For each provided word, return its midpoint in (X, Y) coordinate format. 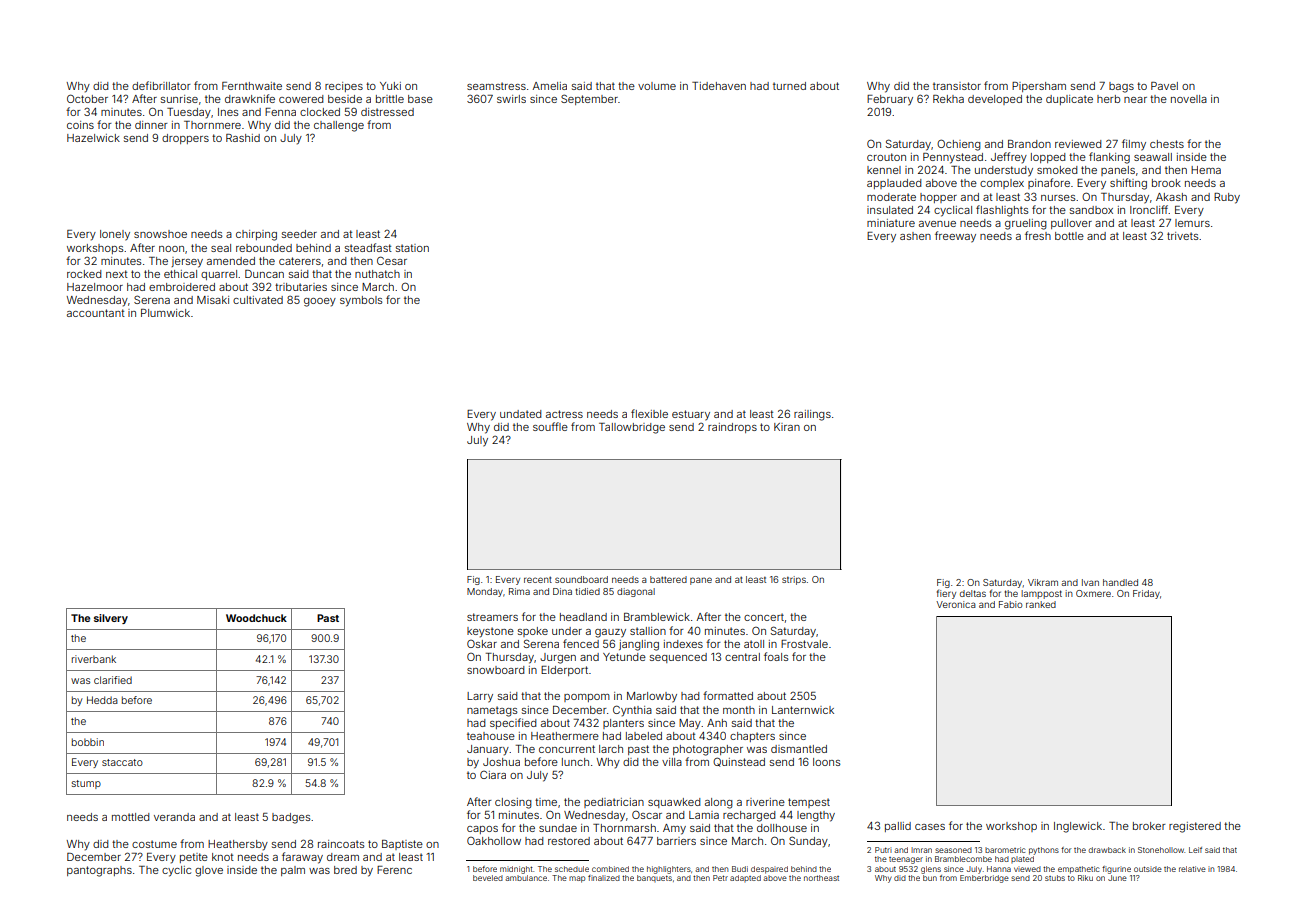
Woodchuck (256, 618)
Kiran (787, 427)
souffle (550, 426)
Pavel (1164, 86)
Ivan (1090, 582)
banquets (654, 878)
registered (1195, 827)
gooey (320, 302)
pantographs (99, 871)
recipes (344, 87)
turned (789, 86)
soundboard (581, 579)
